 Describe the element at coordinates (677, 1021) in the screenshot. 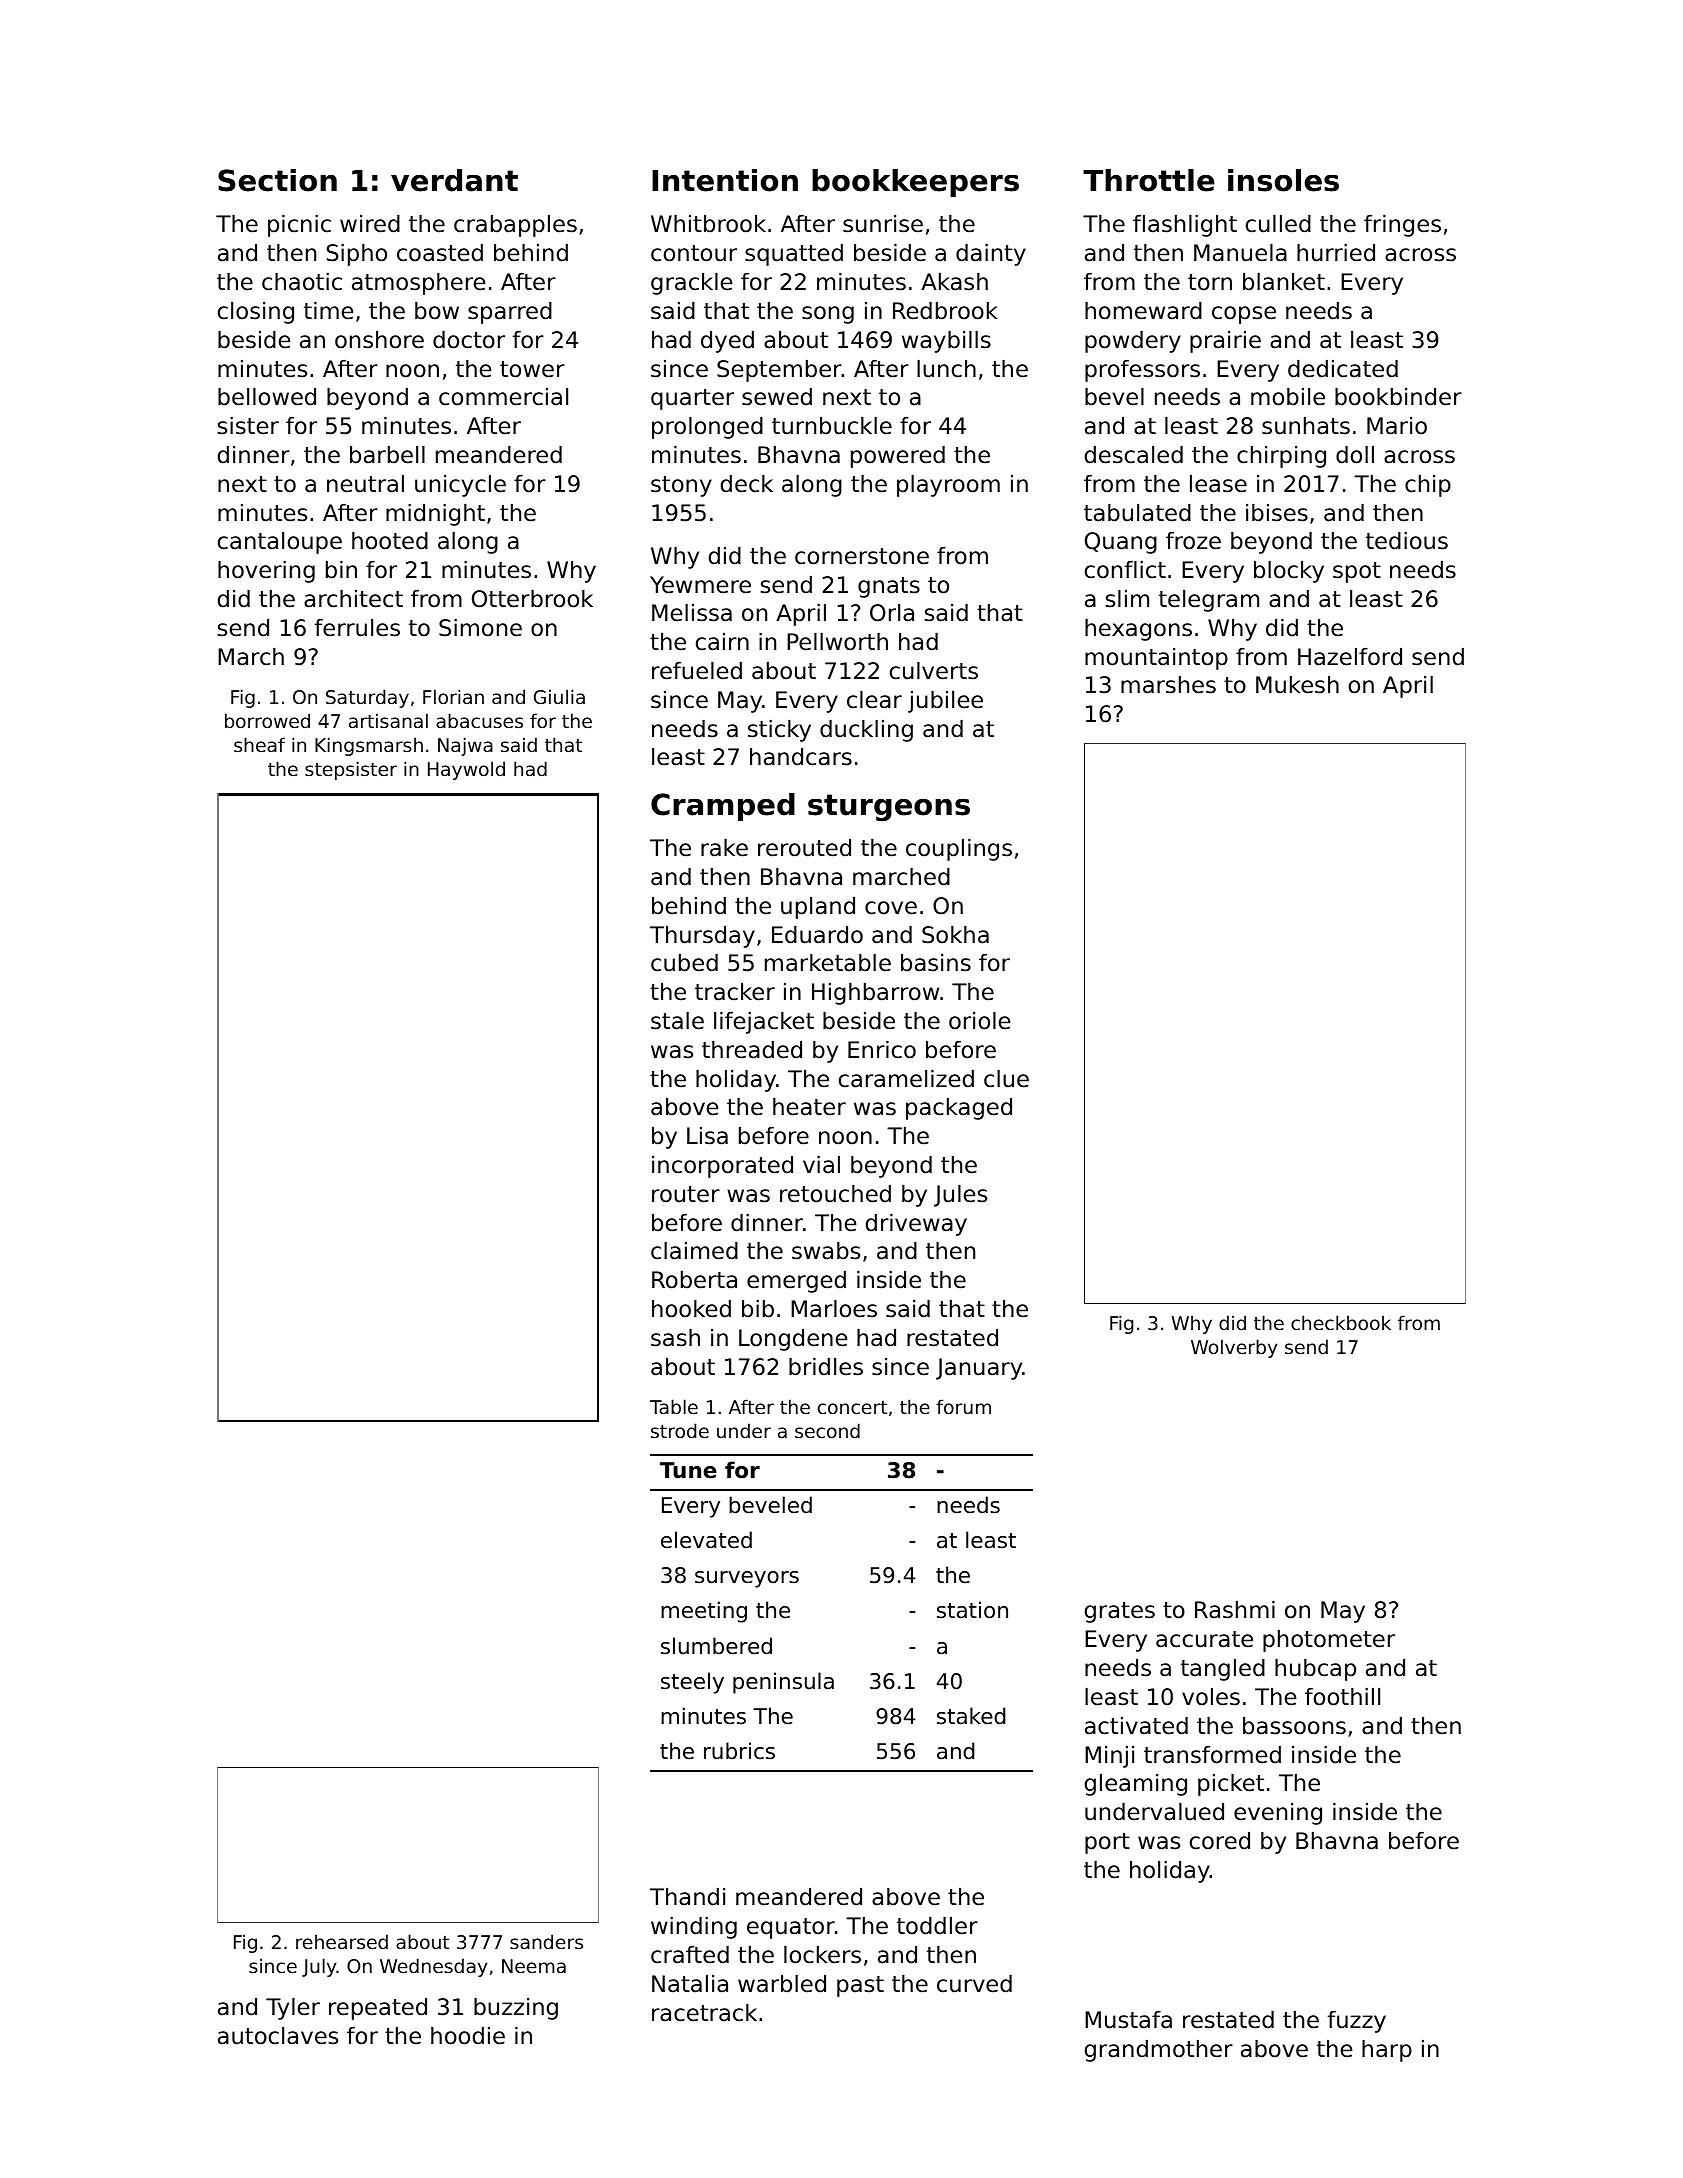

I see `stale` at that location.
